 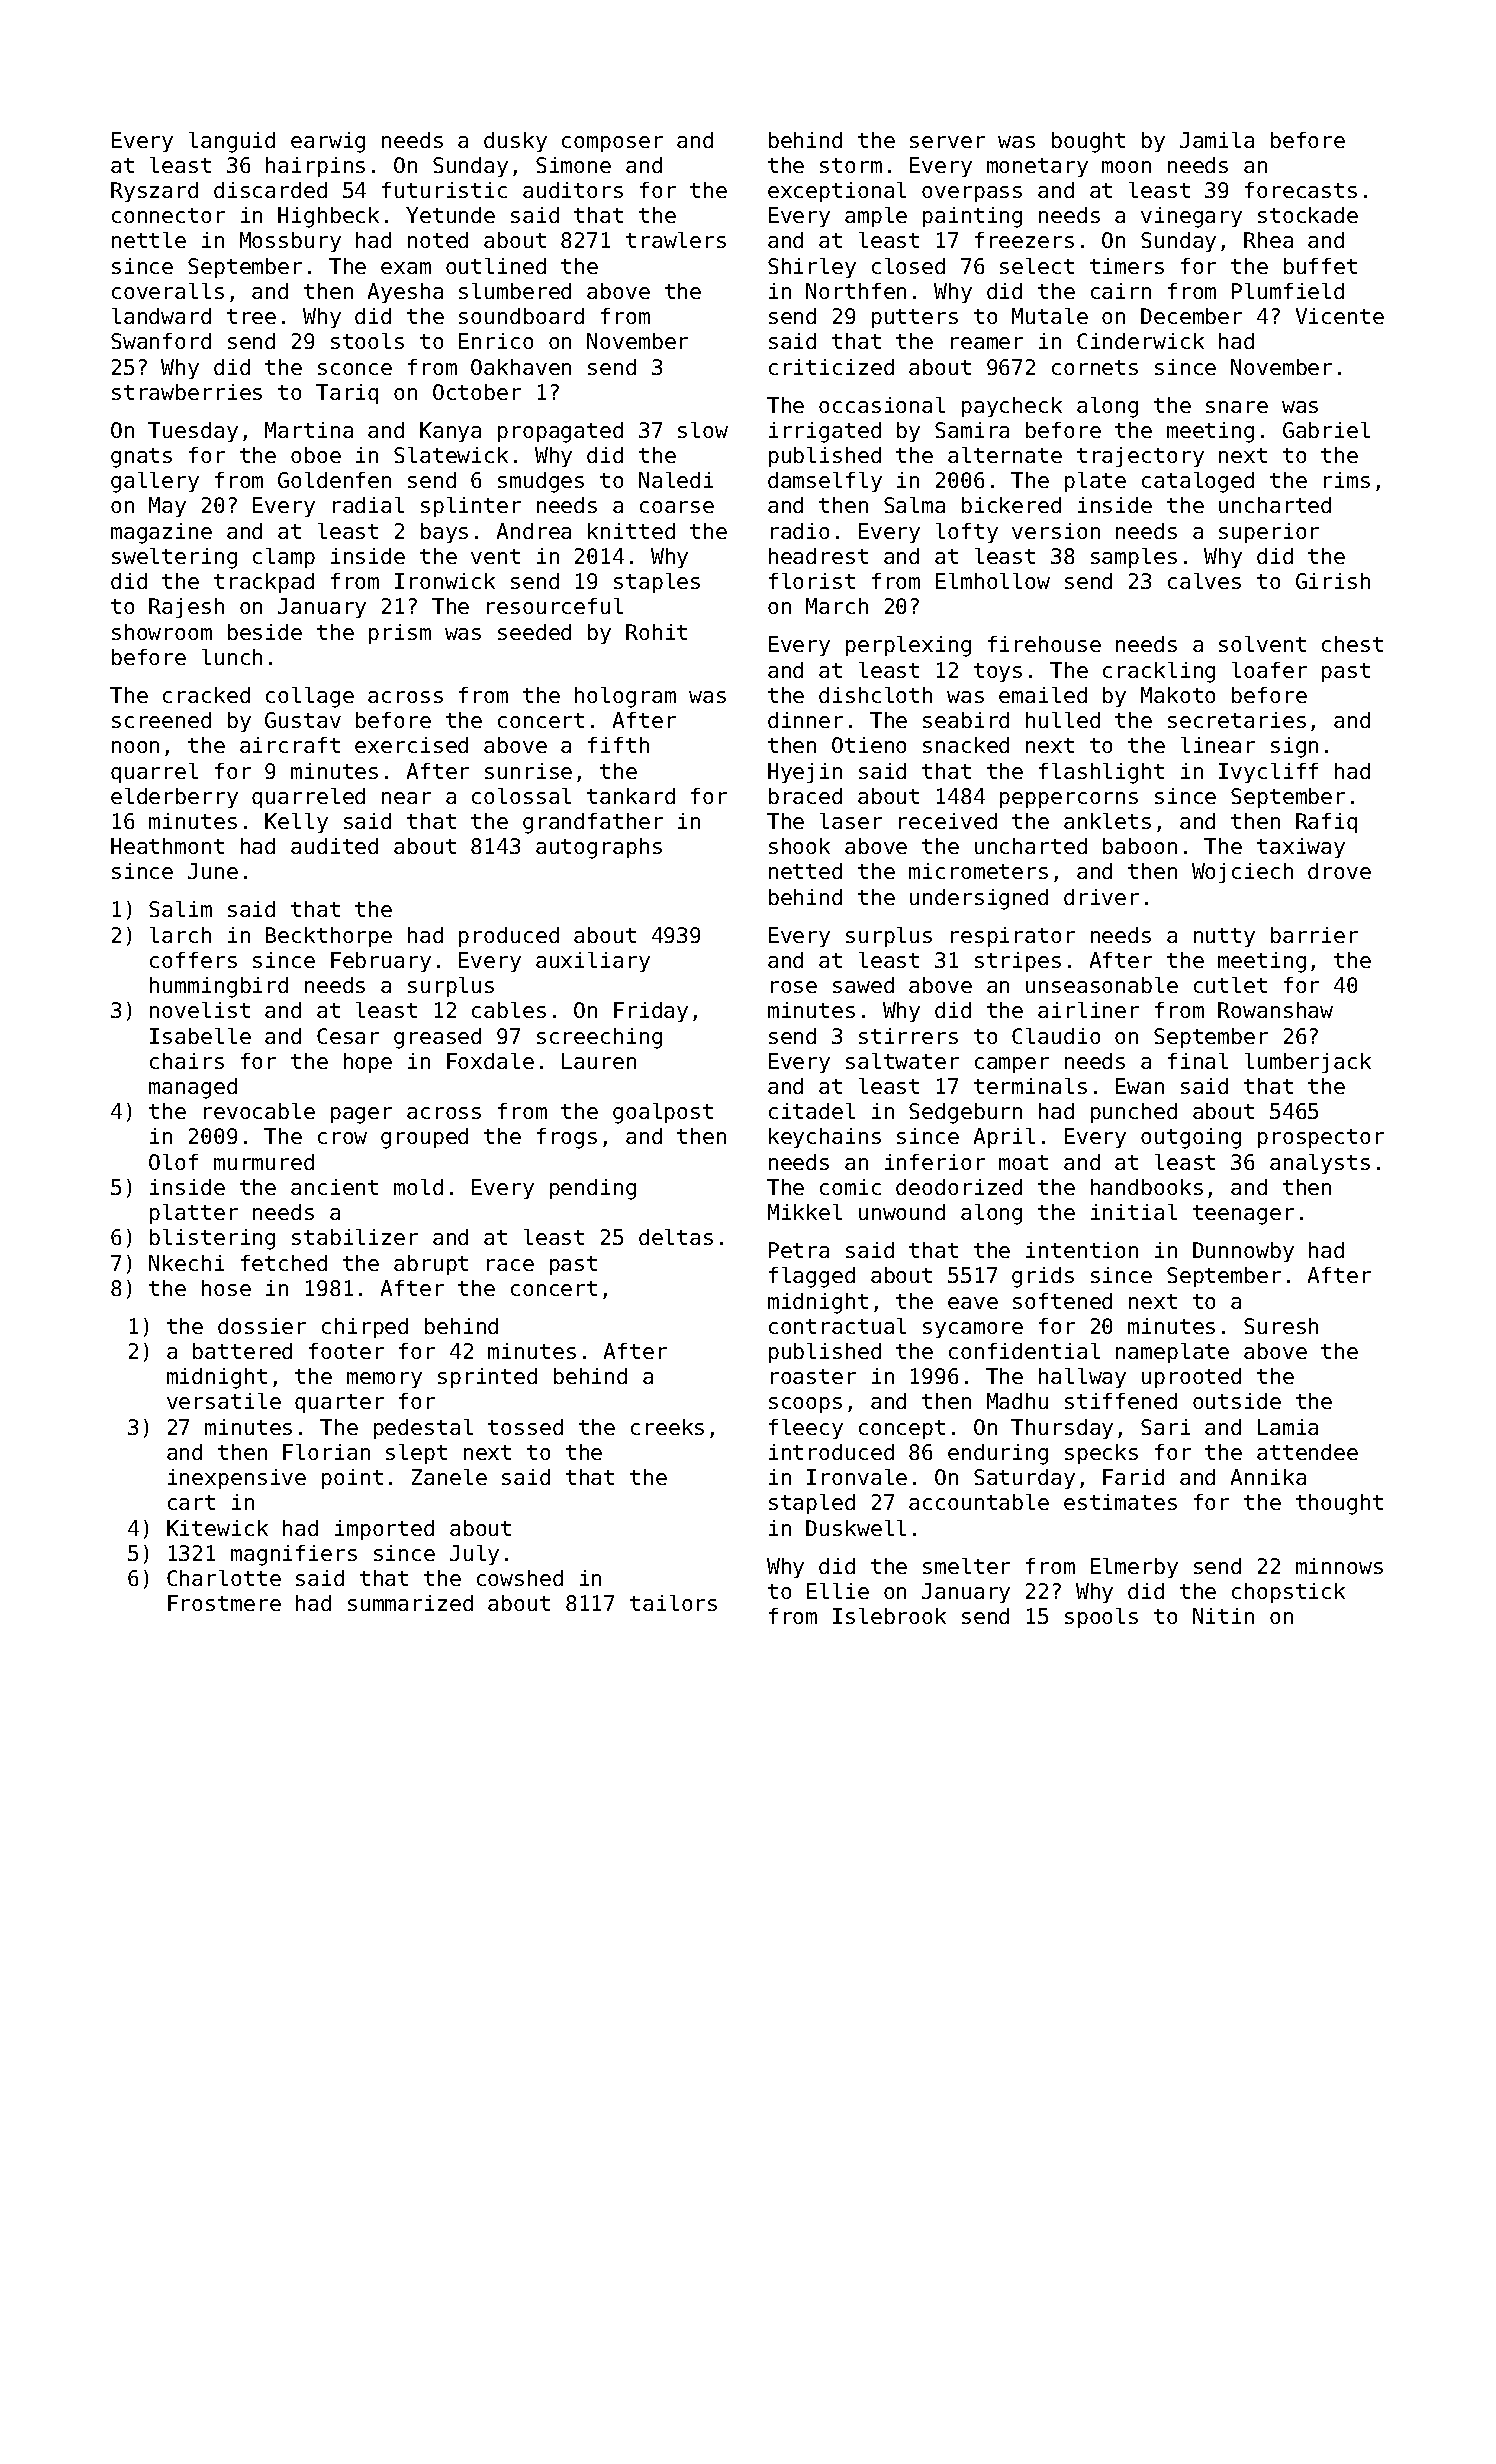 I want to click on Jamila, so click(x=1217, y=140).
